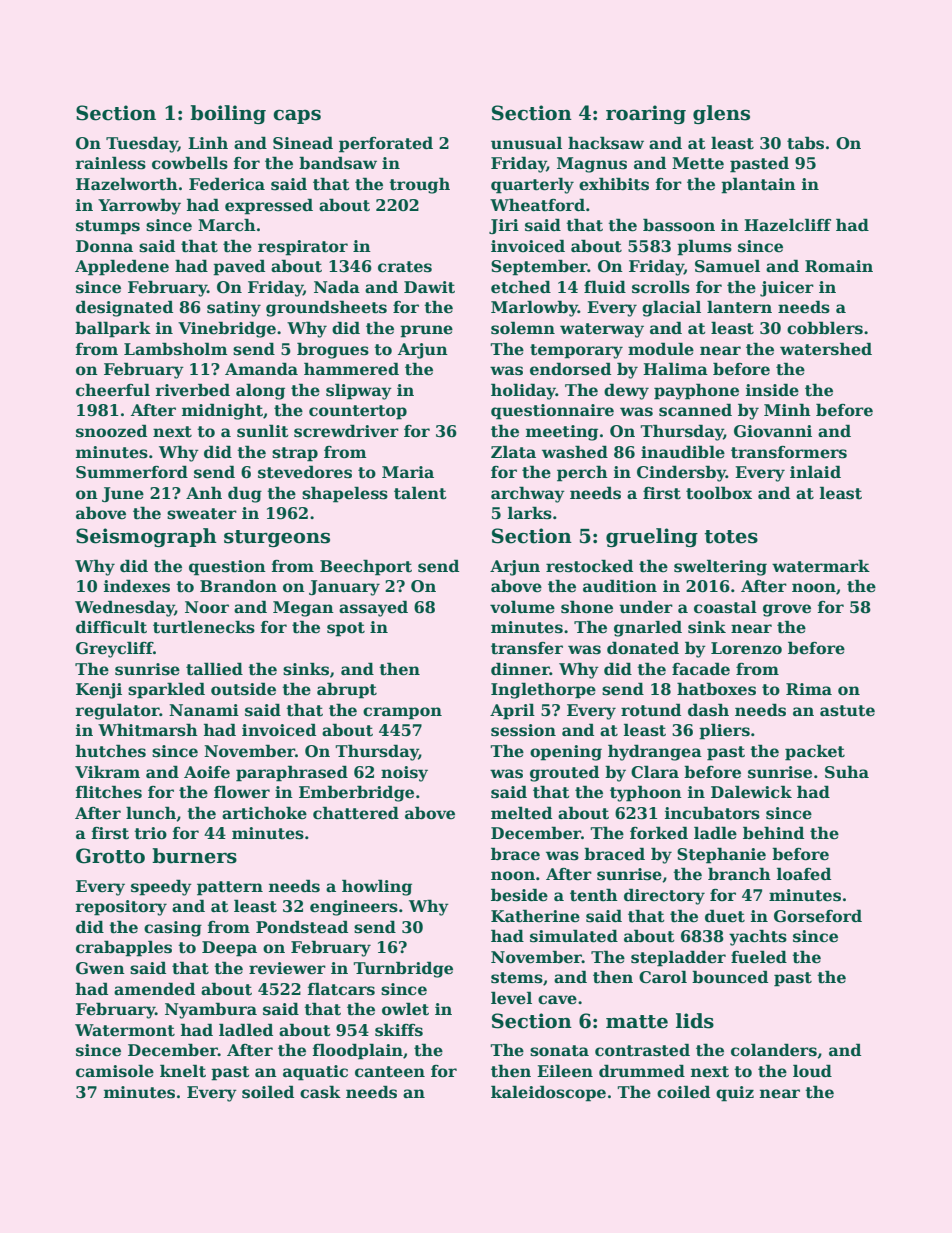 The image size is (952, 1233). Describe the element at coordinates (420, 493) in the image. I see `talent` at that location.
